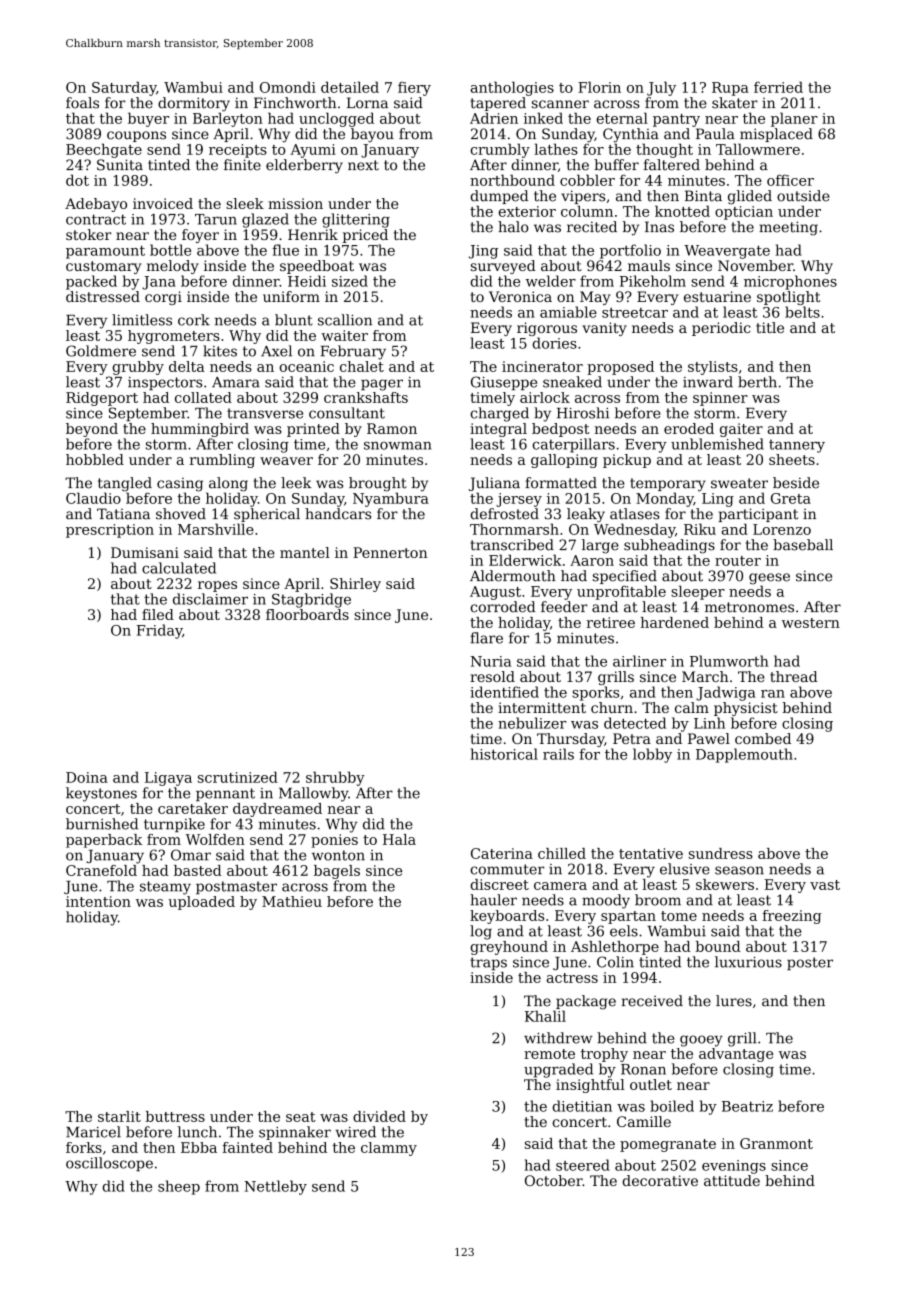 The width and height of the page is (908, 1316). What do you see at coordinates (179, 1187) in the page?
I see `sheep` at bounding box center [179, 1187].
